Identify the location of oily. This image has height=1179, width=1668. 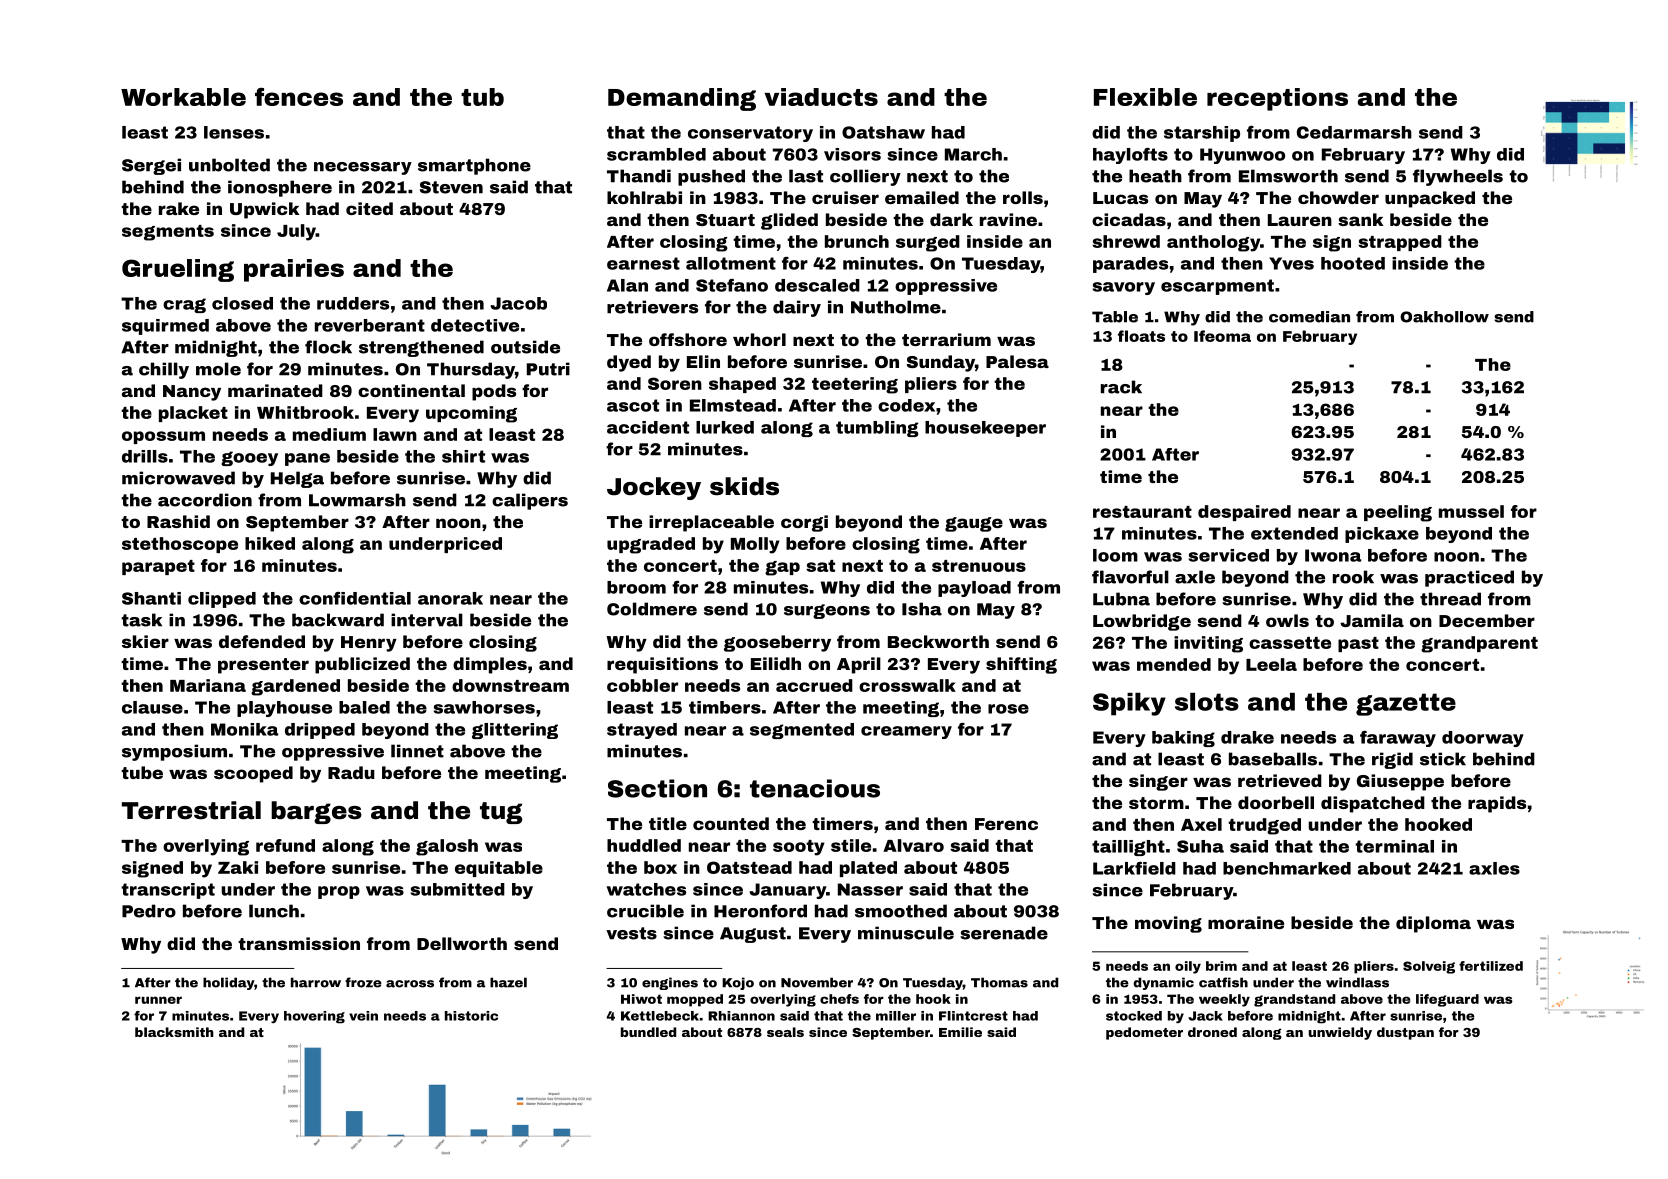
(1188, 967).
